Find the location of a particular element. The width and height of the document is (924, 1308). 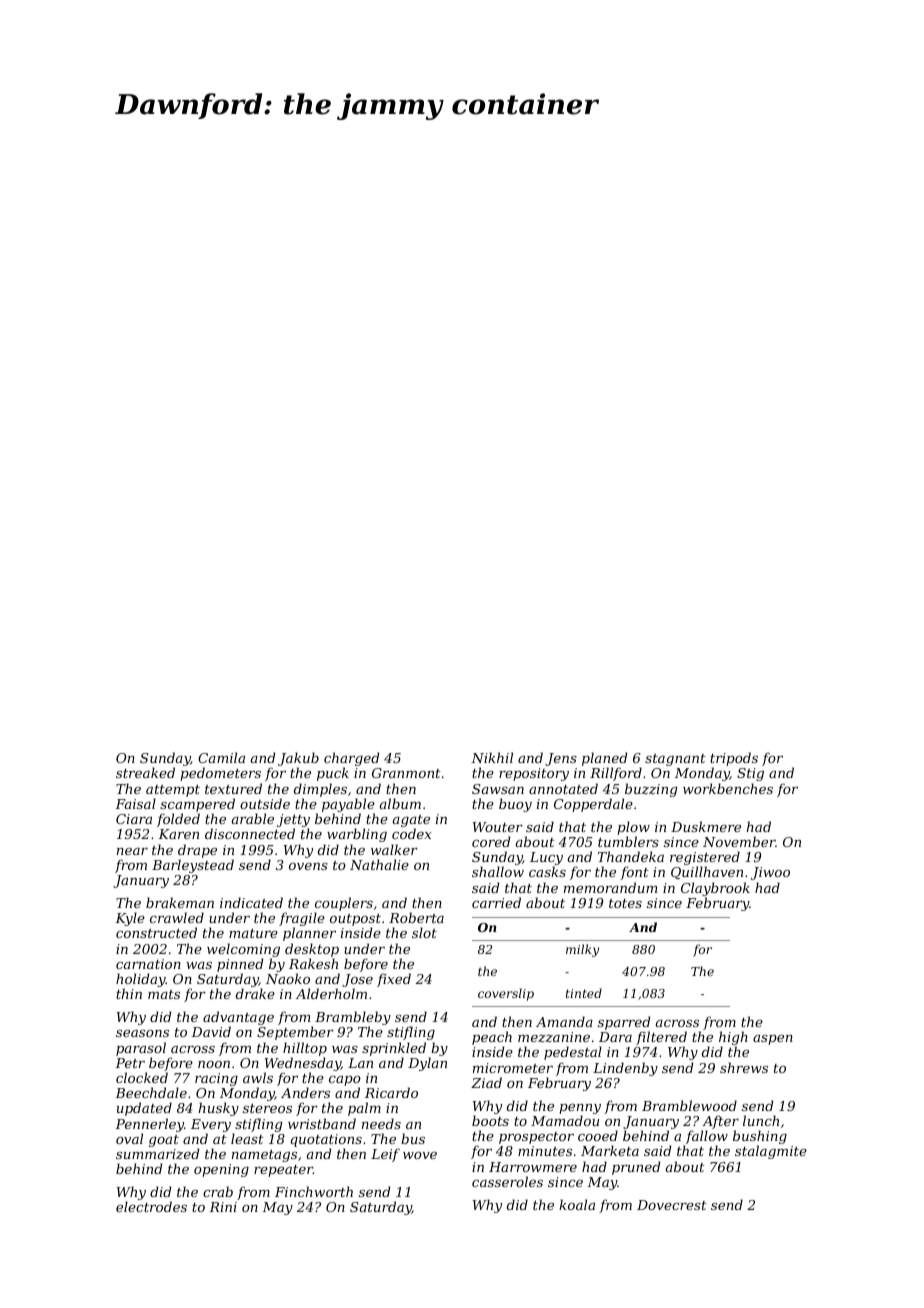

streaked is located at coordinates (145, 772).
